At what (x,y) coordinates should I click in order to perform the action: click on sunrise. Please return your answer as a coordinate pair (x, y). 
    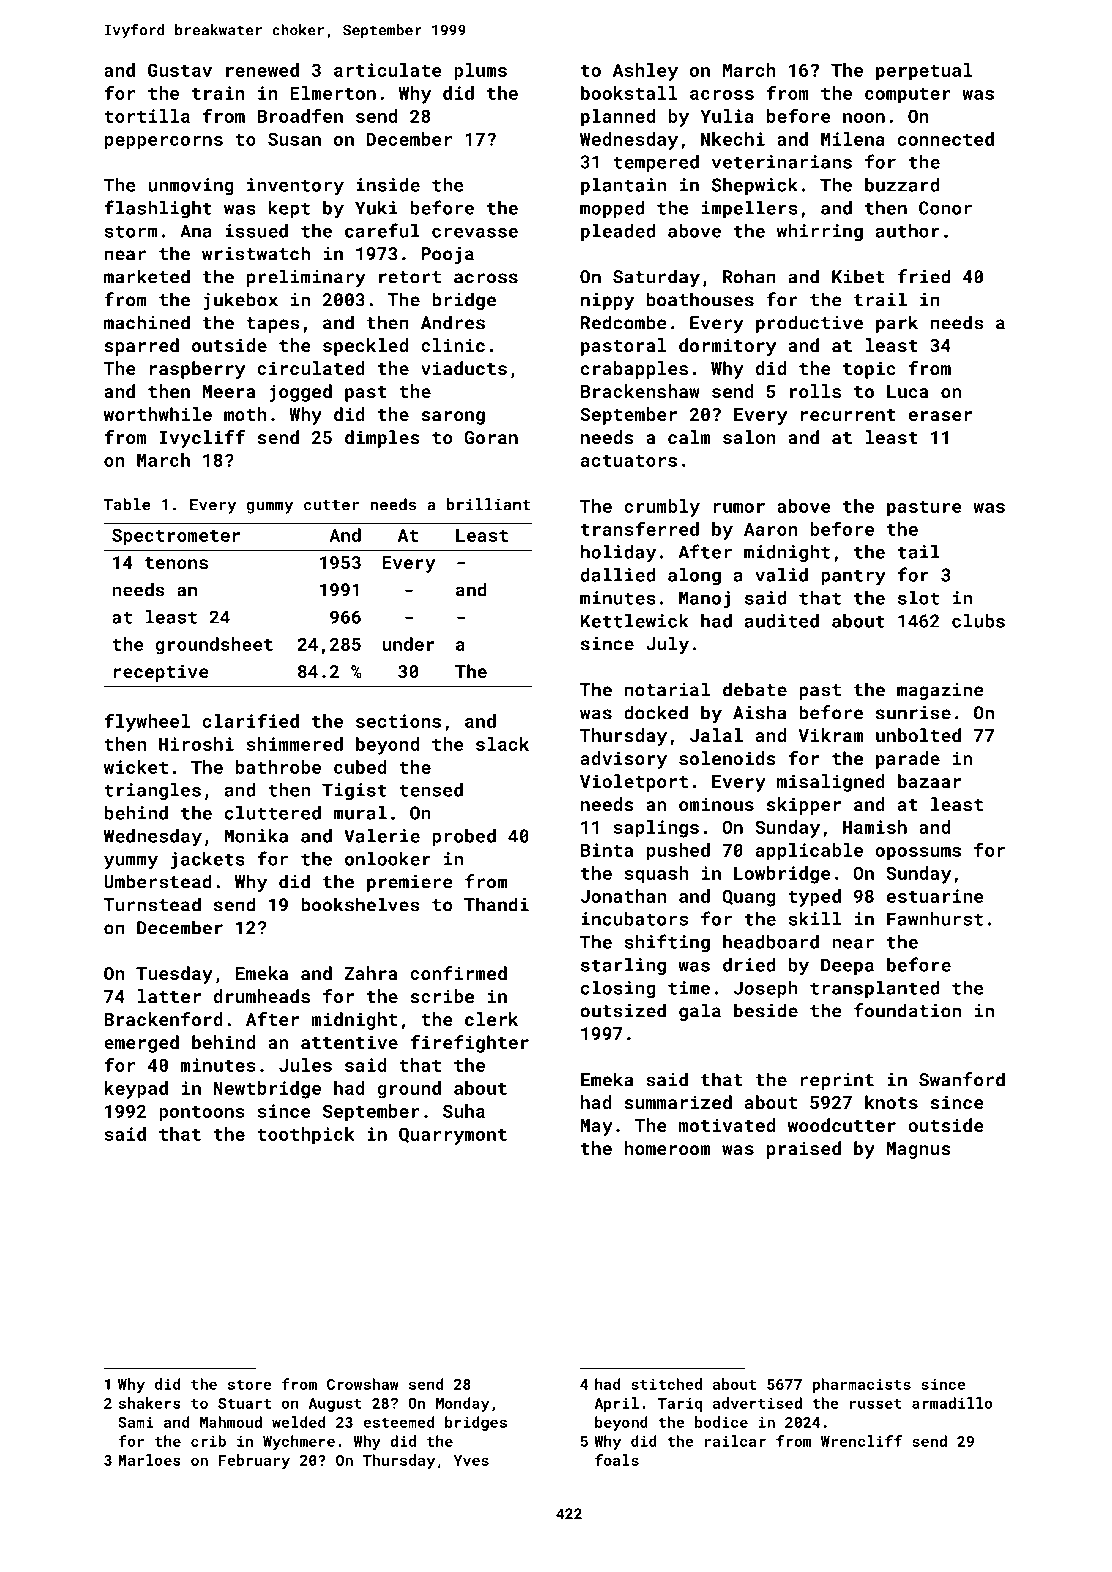
    Looking at the image, I should click on (913, 713).
